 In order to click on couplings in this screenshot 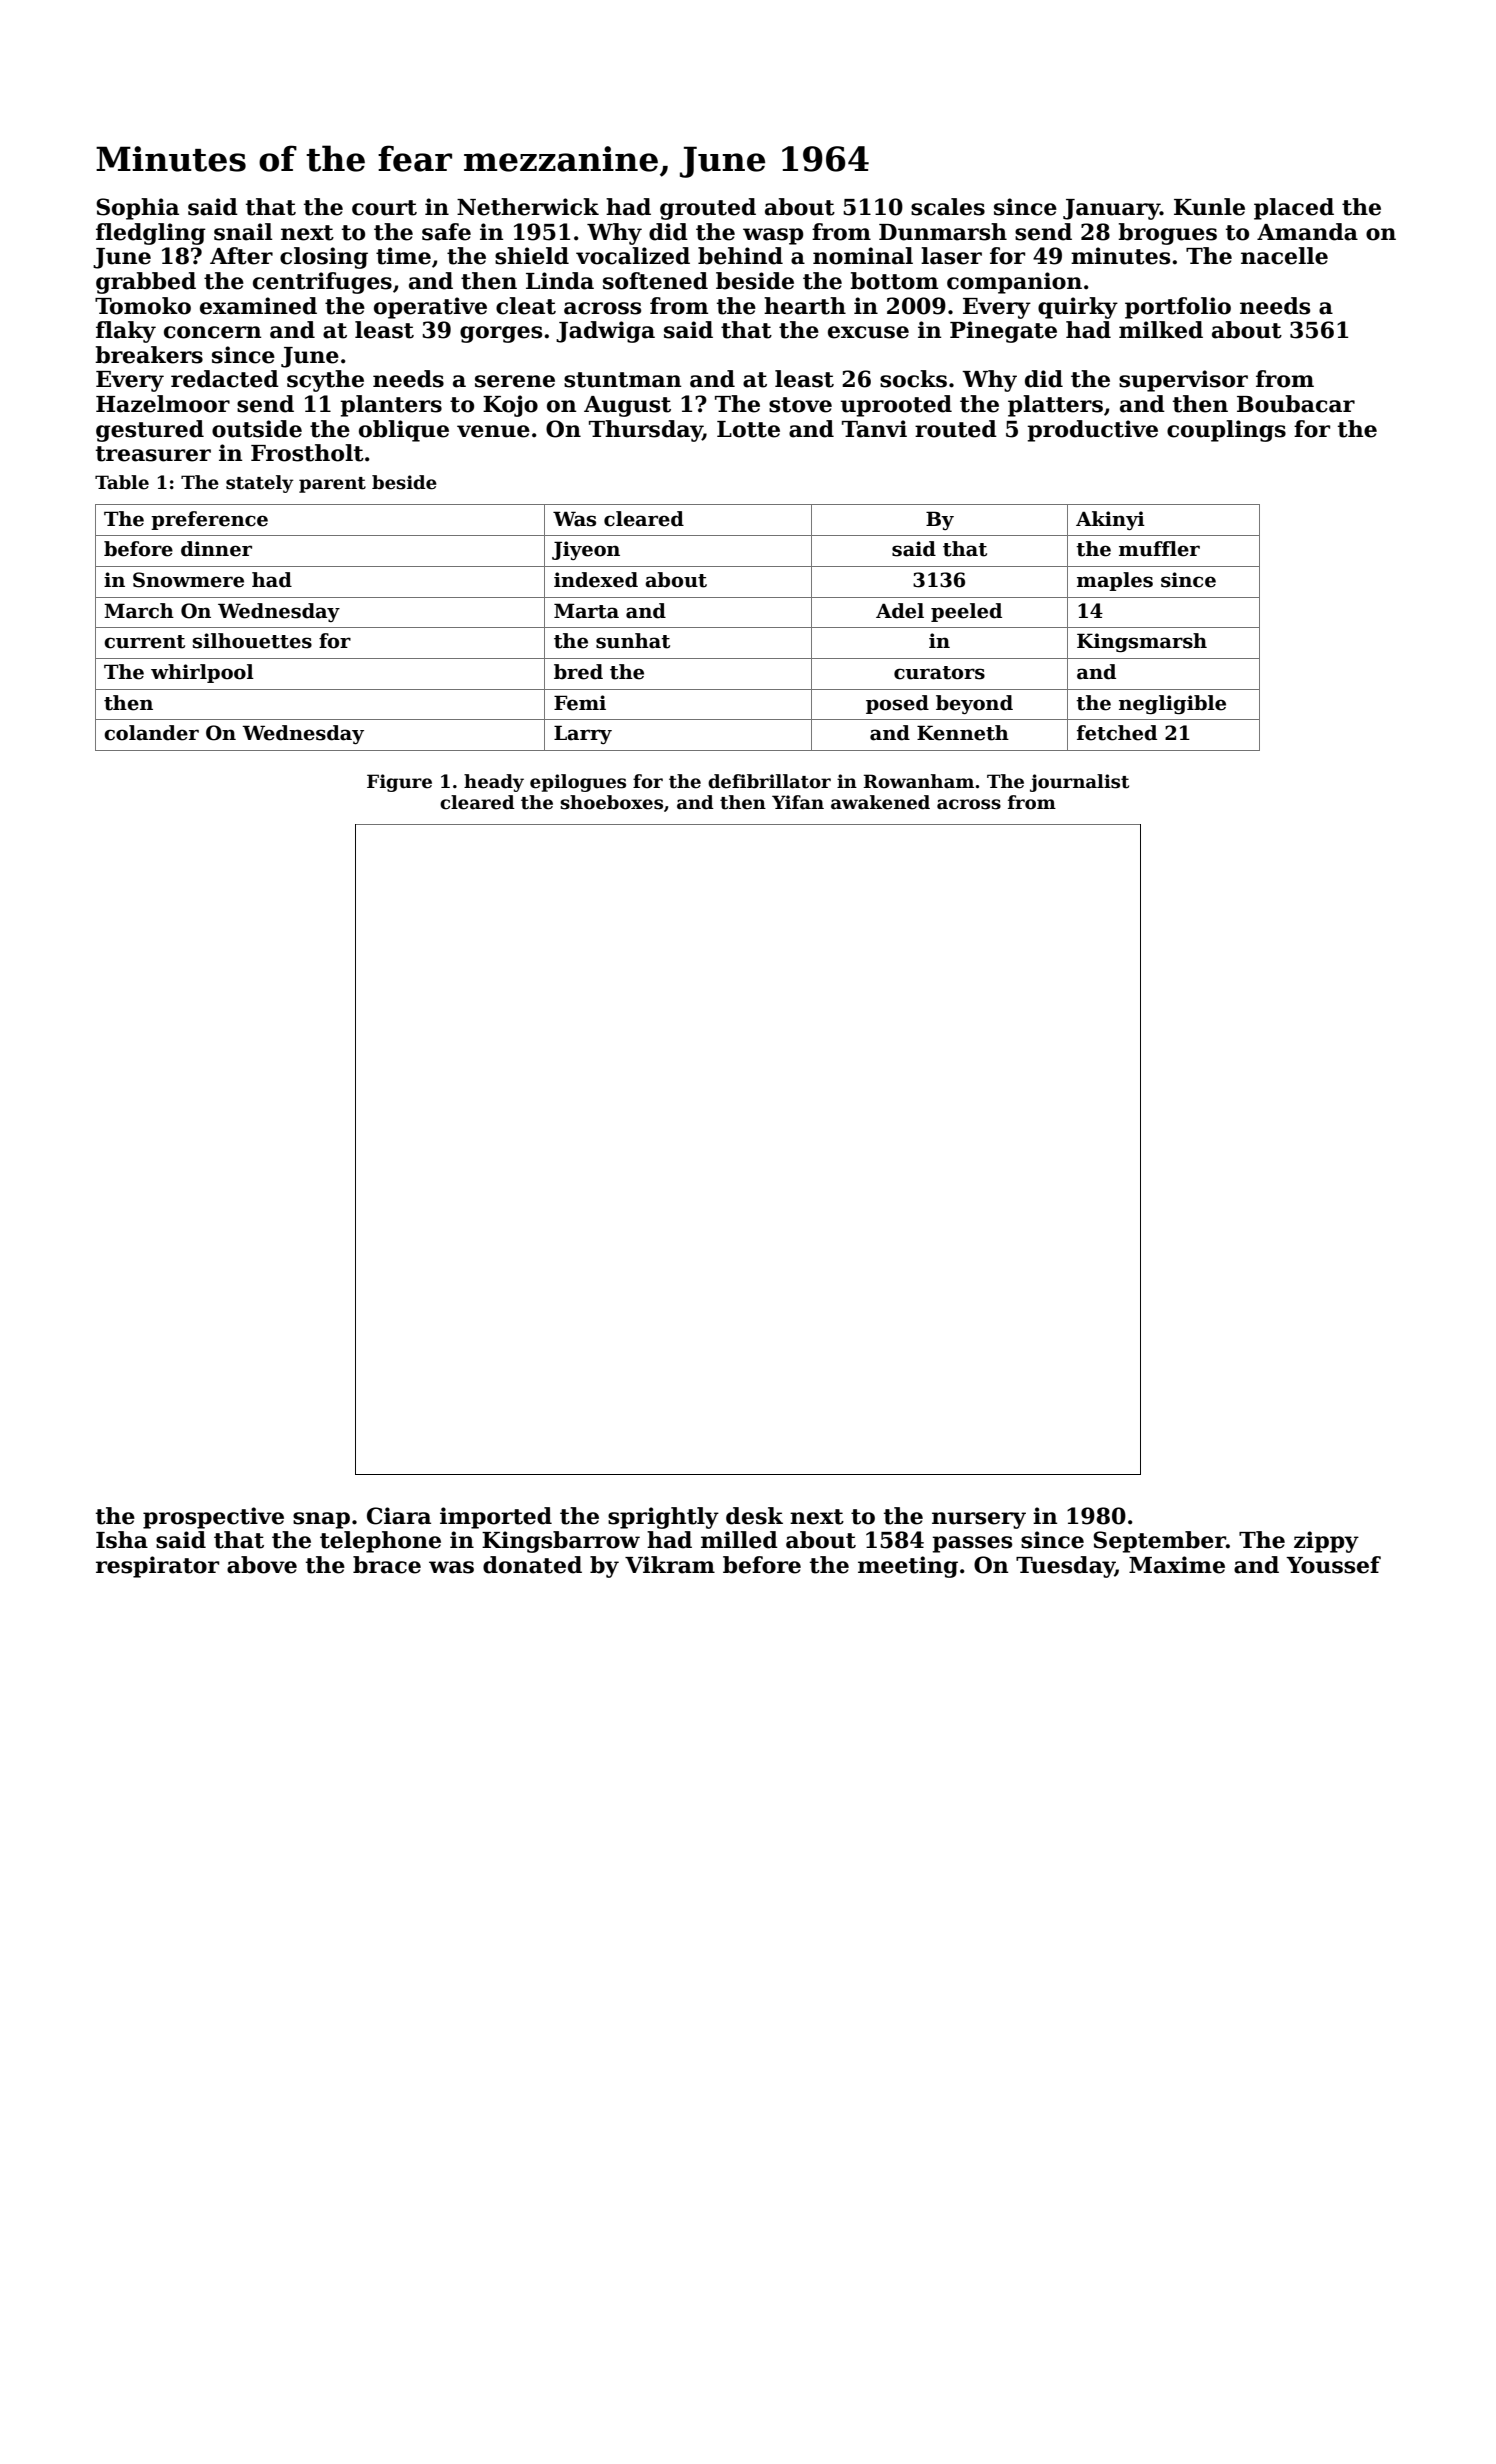, I will do `click(1226, 431)`.
